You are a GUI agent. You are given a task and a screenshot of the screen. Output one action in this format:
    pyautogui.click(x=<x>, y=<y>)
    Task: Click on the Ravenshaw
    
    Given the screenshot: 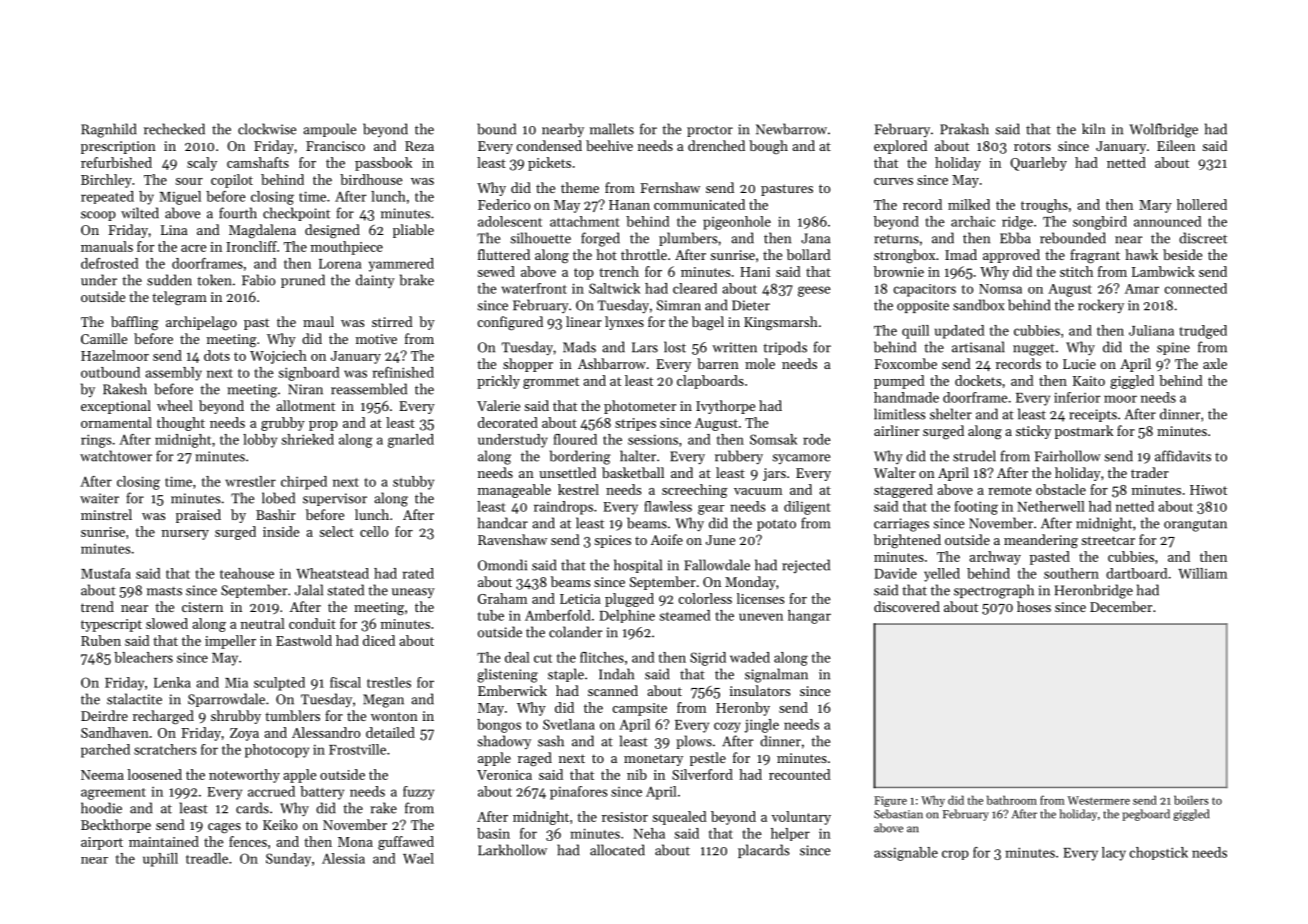 What is the action you would take?
    pyautogui.click(x=512, y=539)
